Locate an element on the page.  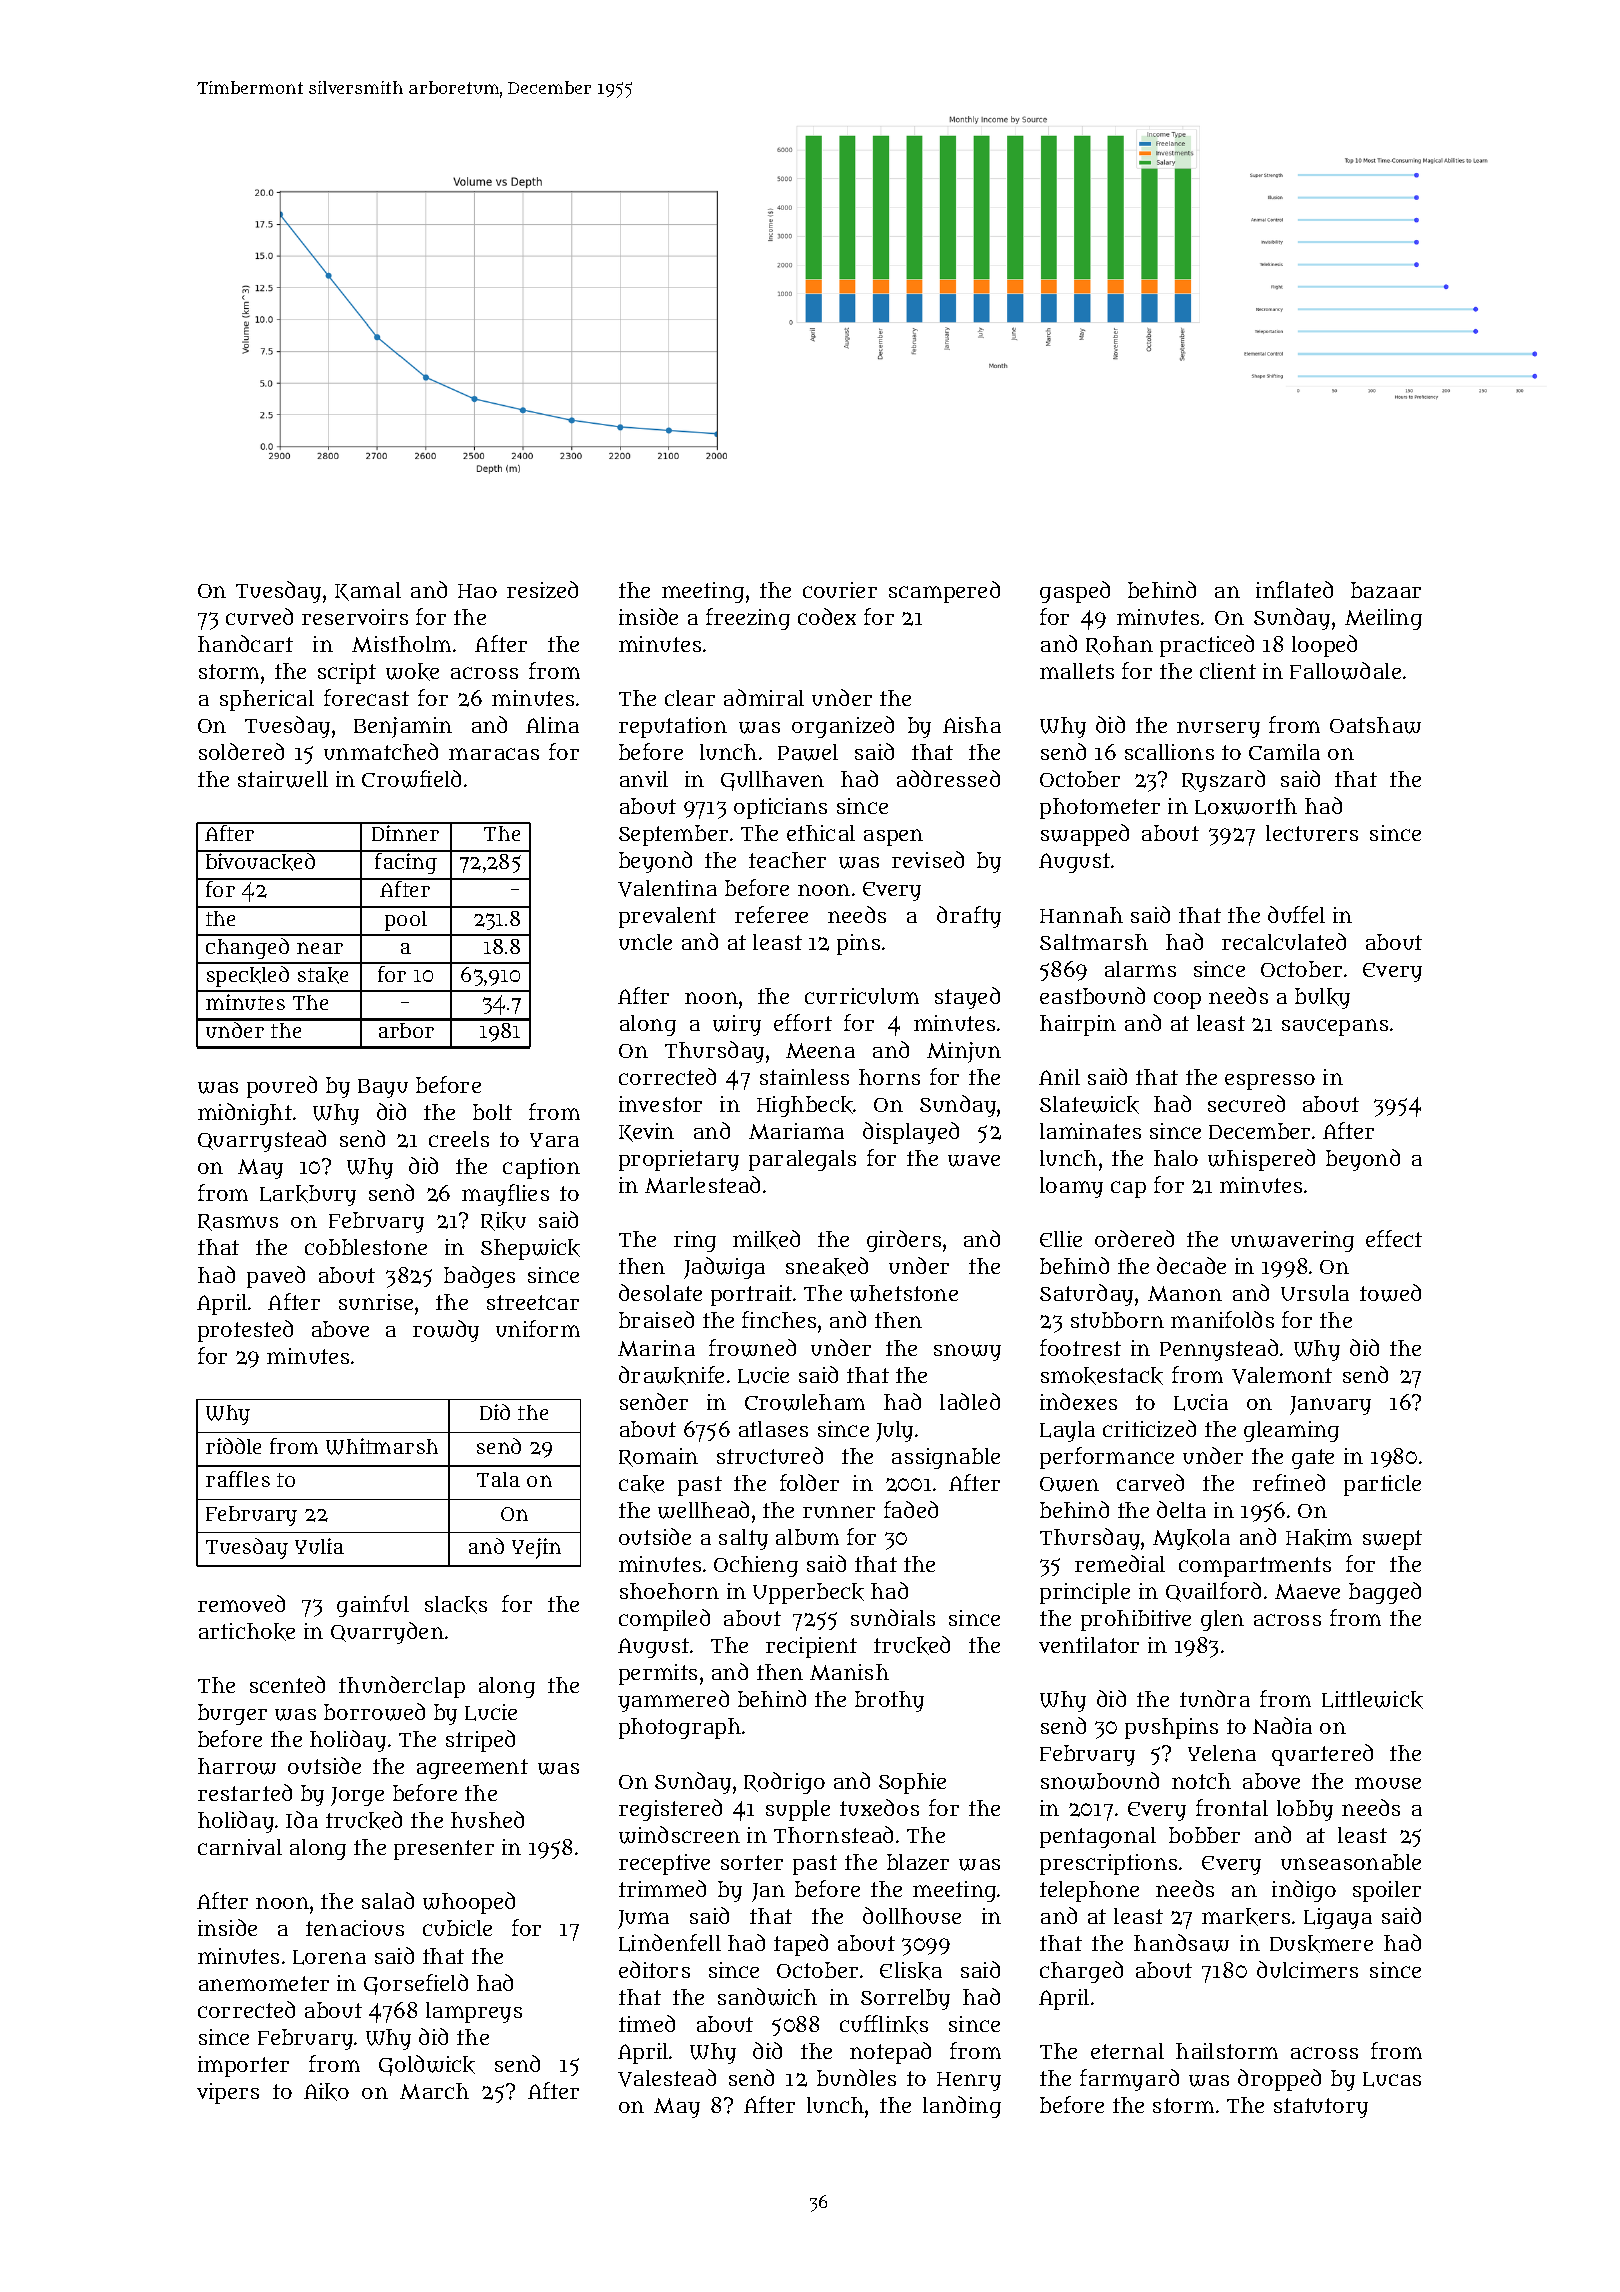
effect is located at coordinates (1394, 1238).
